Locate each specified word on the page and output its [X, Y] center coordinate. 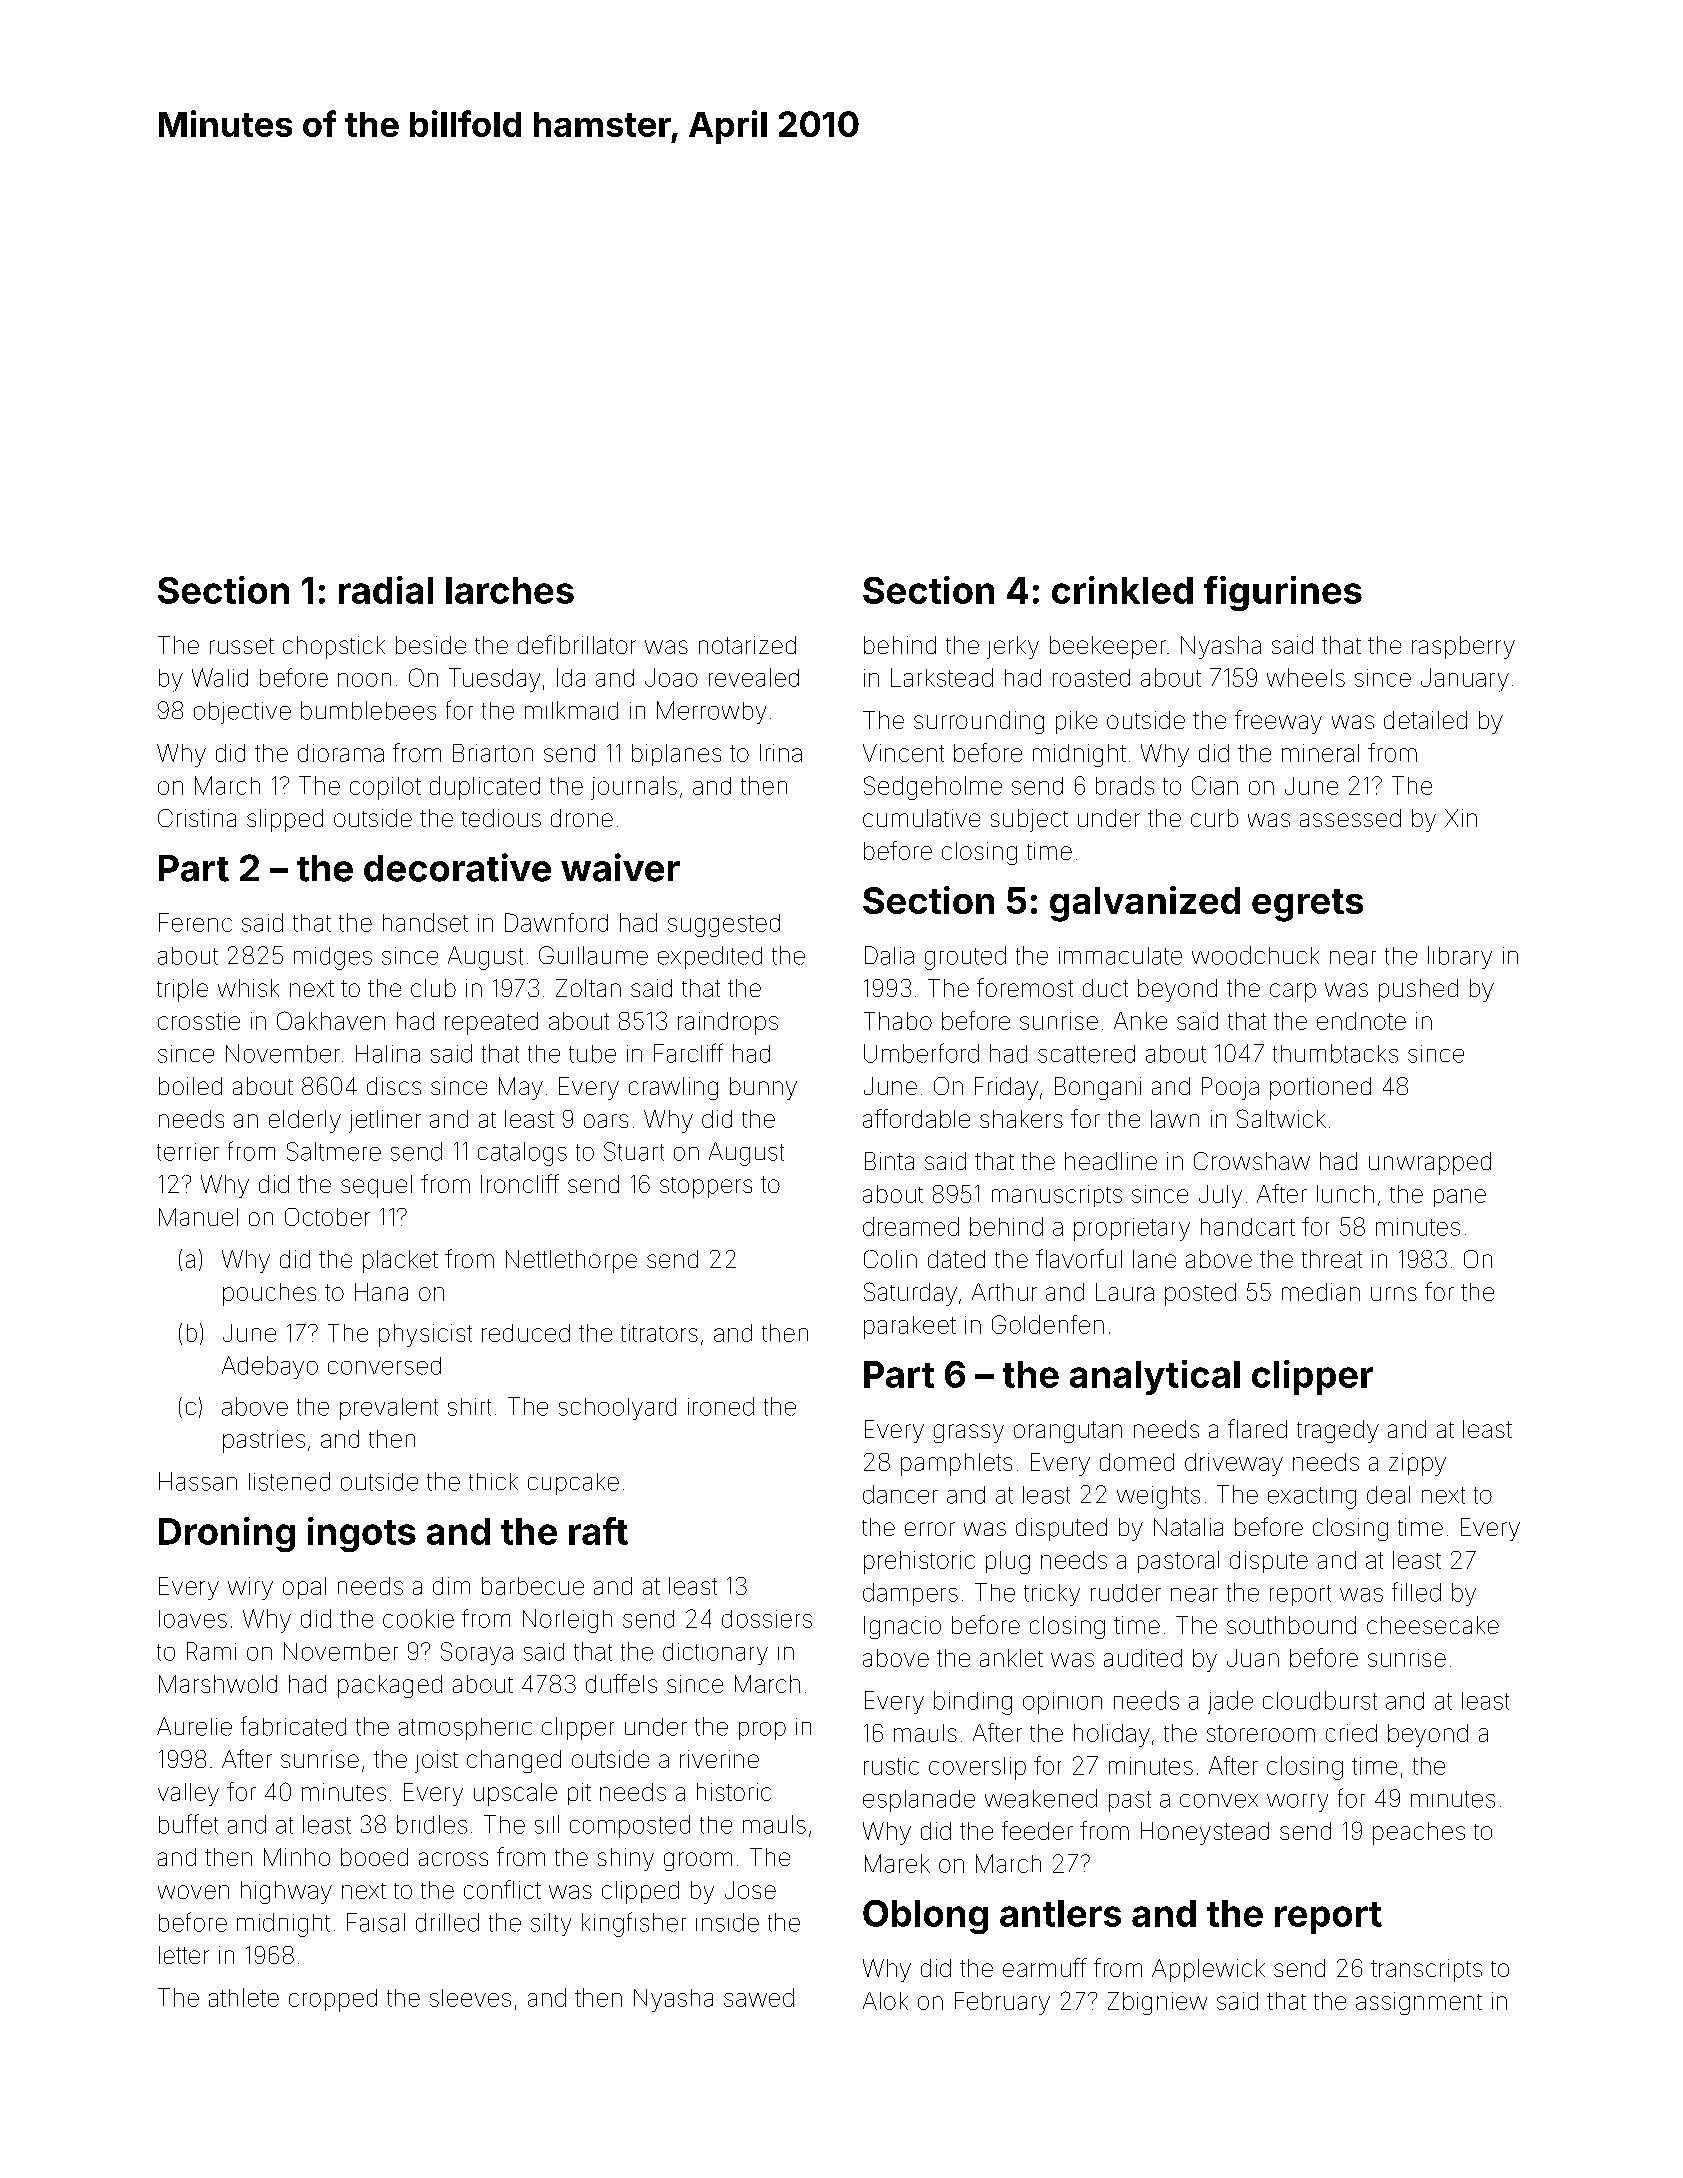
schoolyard [617, 1409]
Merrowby [711, 712]
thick [493, 1482]
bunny [763, 1088]
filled [1416, 1592]
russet [242, 646]
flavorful [1079, 1258]
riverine [719, 1759]
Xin [1461, 818]
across [453, 1859]
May [521, 1088]
